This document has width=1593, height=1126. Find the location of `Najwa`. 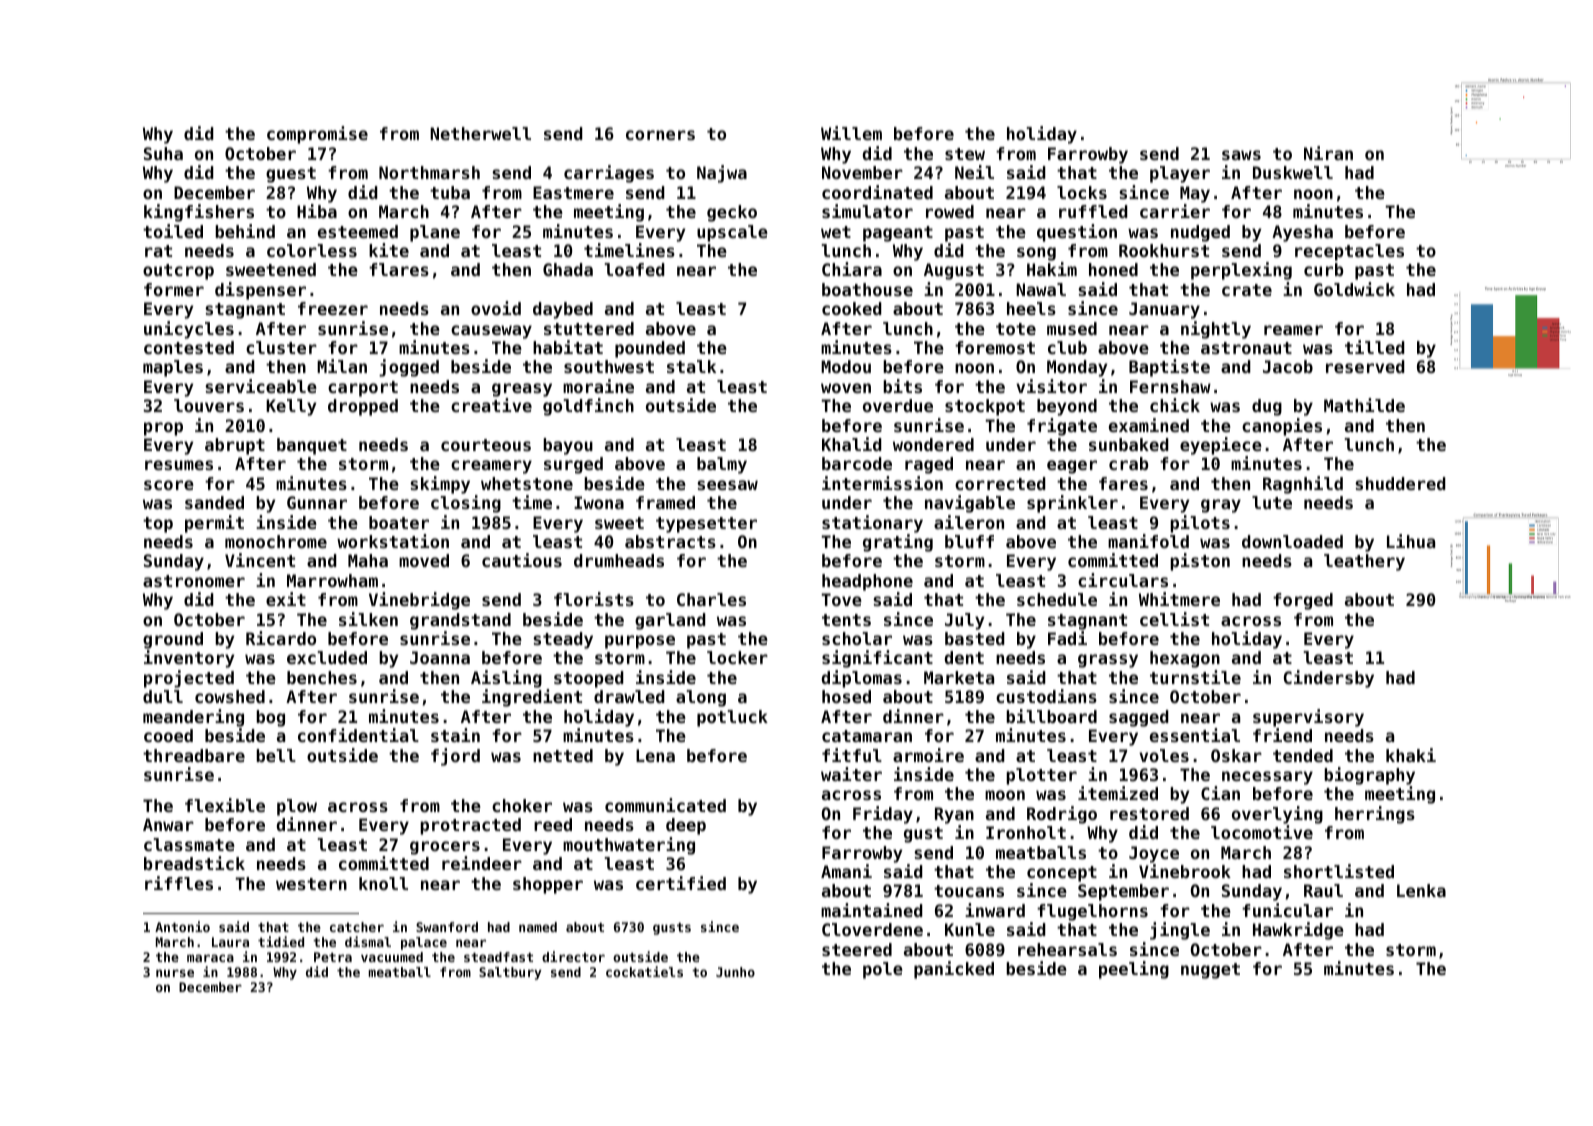

Najwa is located at coordinates (722, 174).
